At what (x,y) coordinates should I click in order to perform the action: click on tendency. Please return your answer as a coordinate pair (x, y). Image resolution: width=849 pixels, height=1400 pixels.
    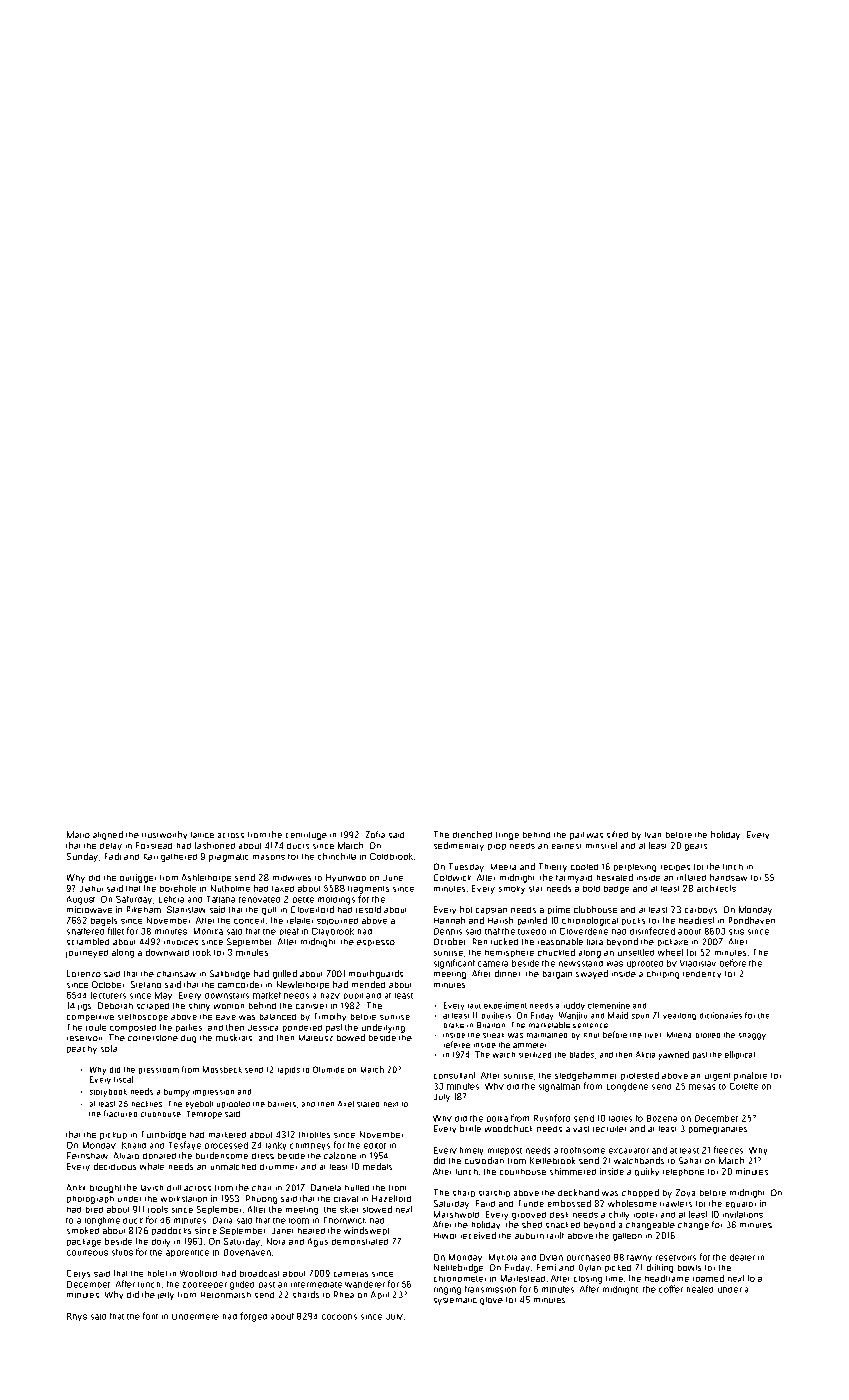
    Looking at the image, I should click on (702, 974).
